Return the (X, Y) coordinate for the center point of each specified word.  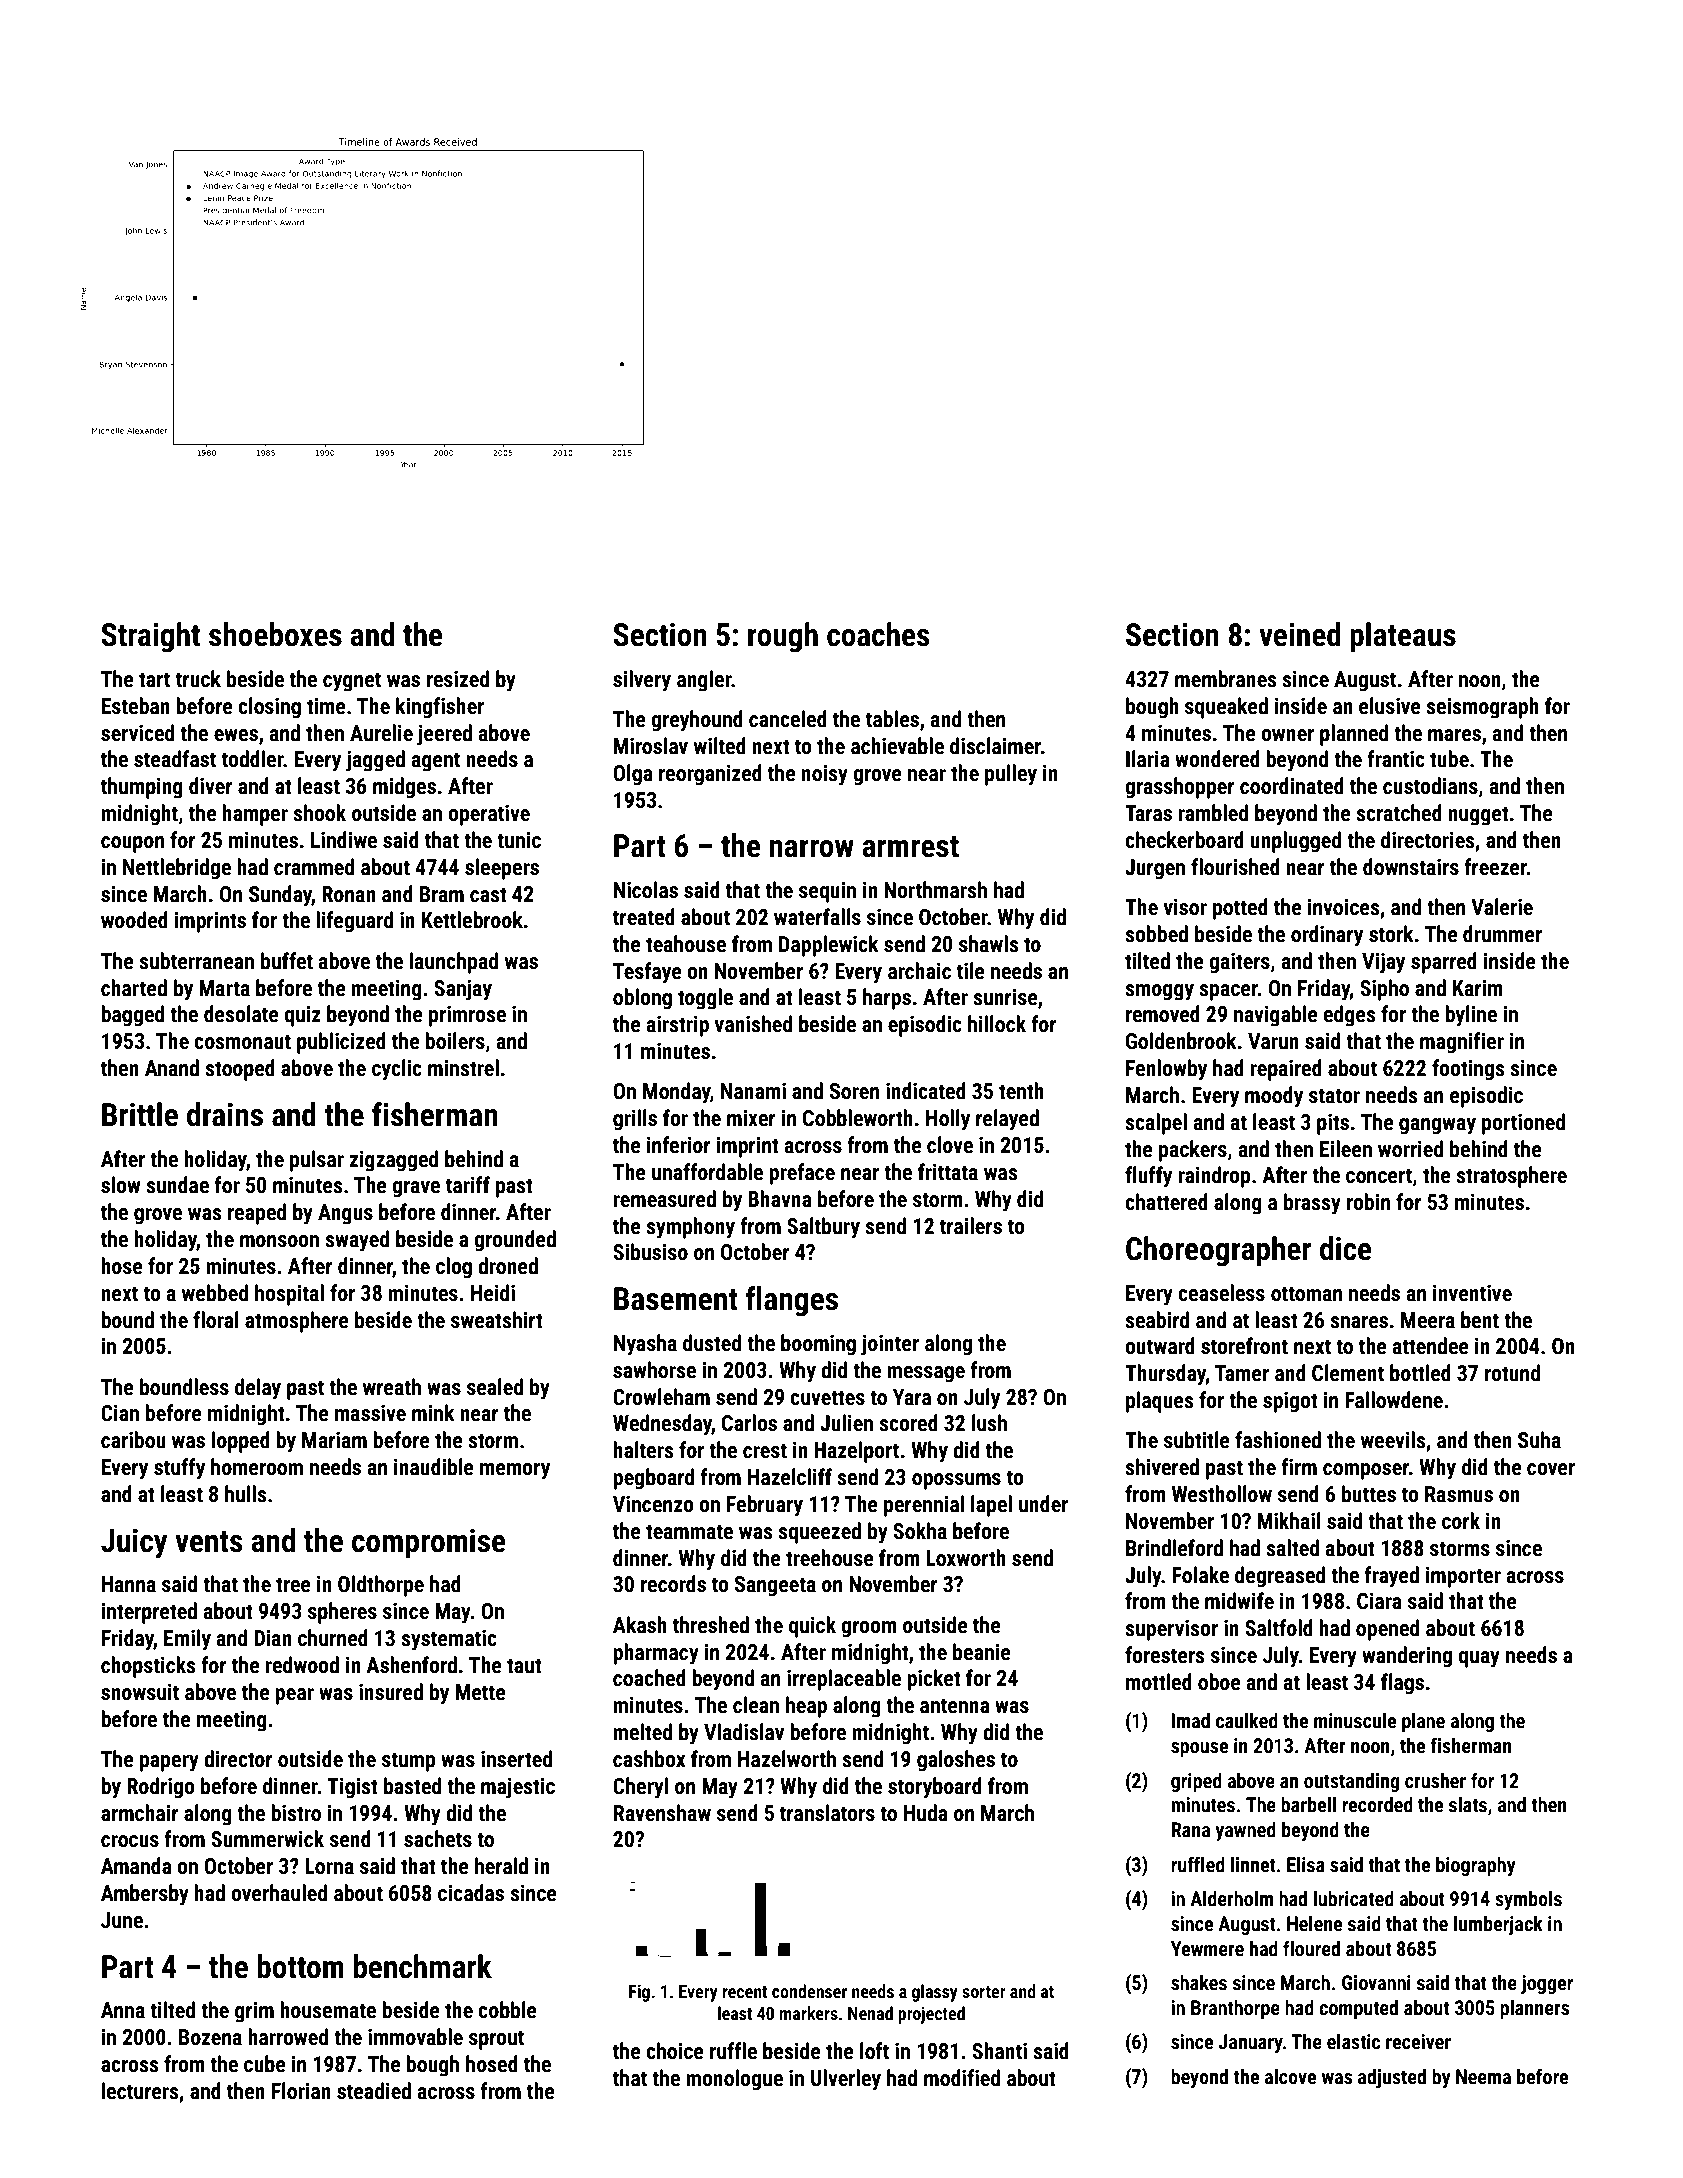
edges (1350, 1016)
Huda (926, 1813)
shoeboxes (275, 634)
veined (1300, 634)
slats (1468, 1804)
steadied (374, 2091)
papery (169, 1763)
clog (454, 1268)
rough (783, 637)
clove (950, 1145)
